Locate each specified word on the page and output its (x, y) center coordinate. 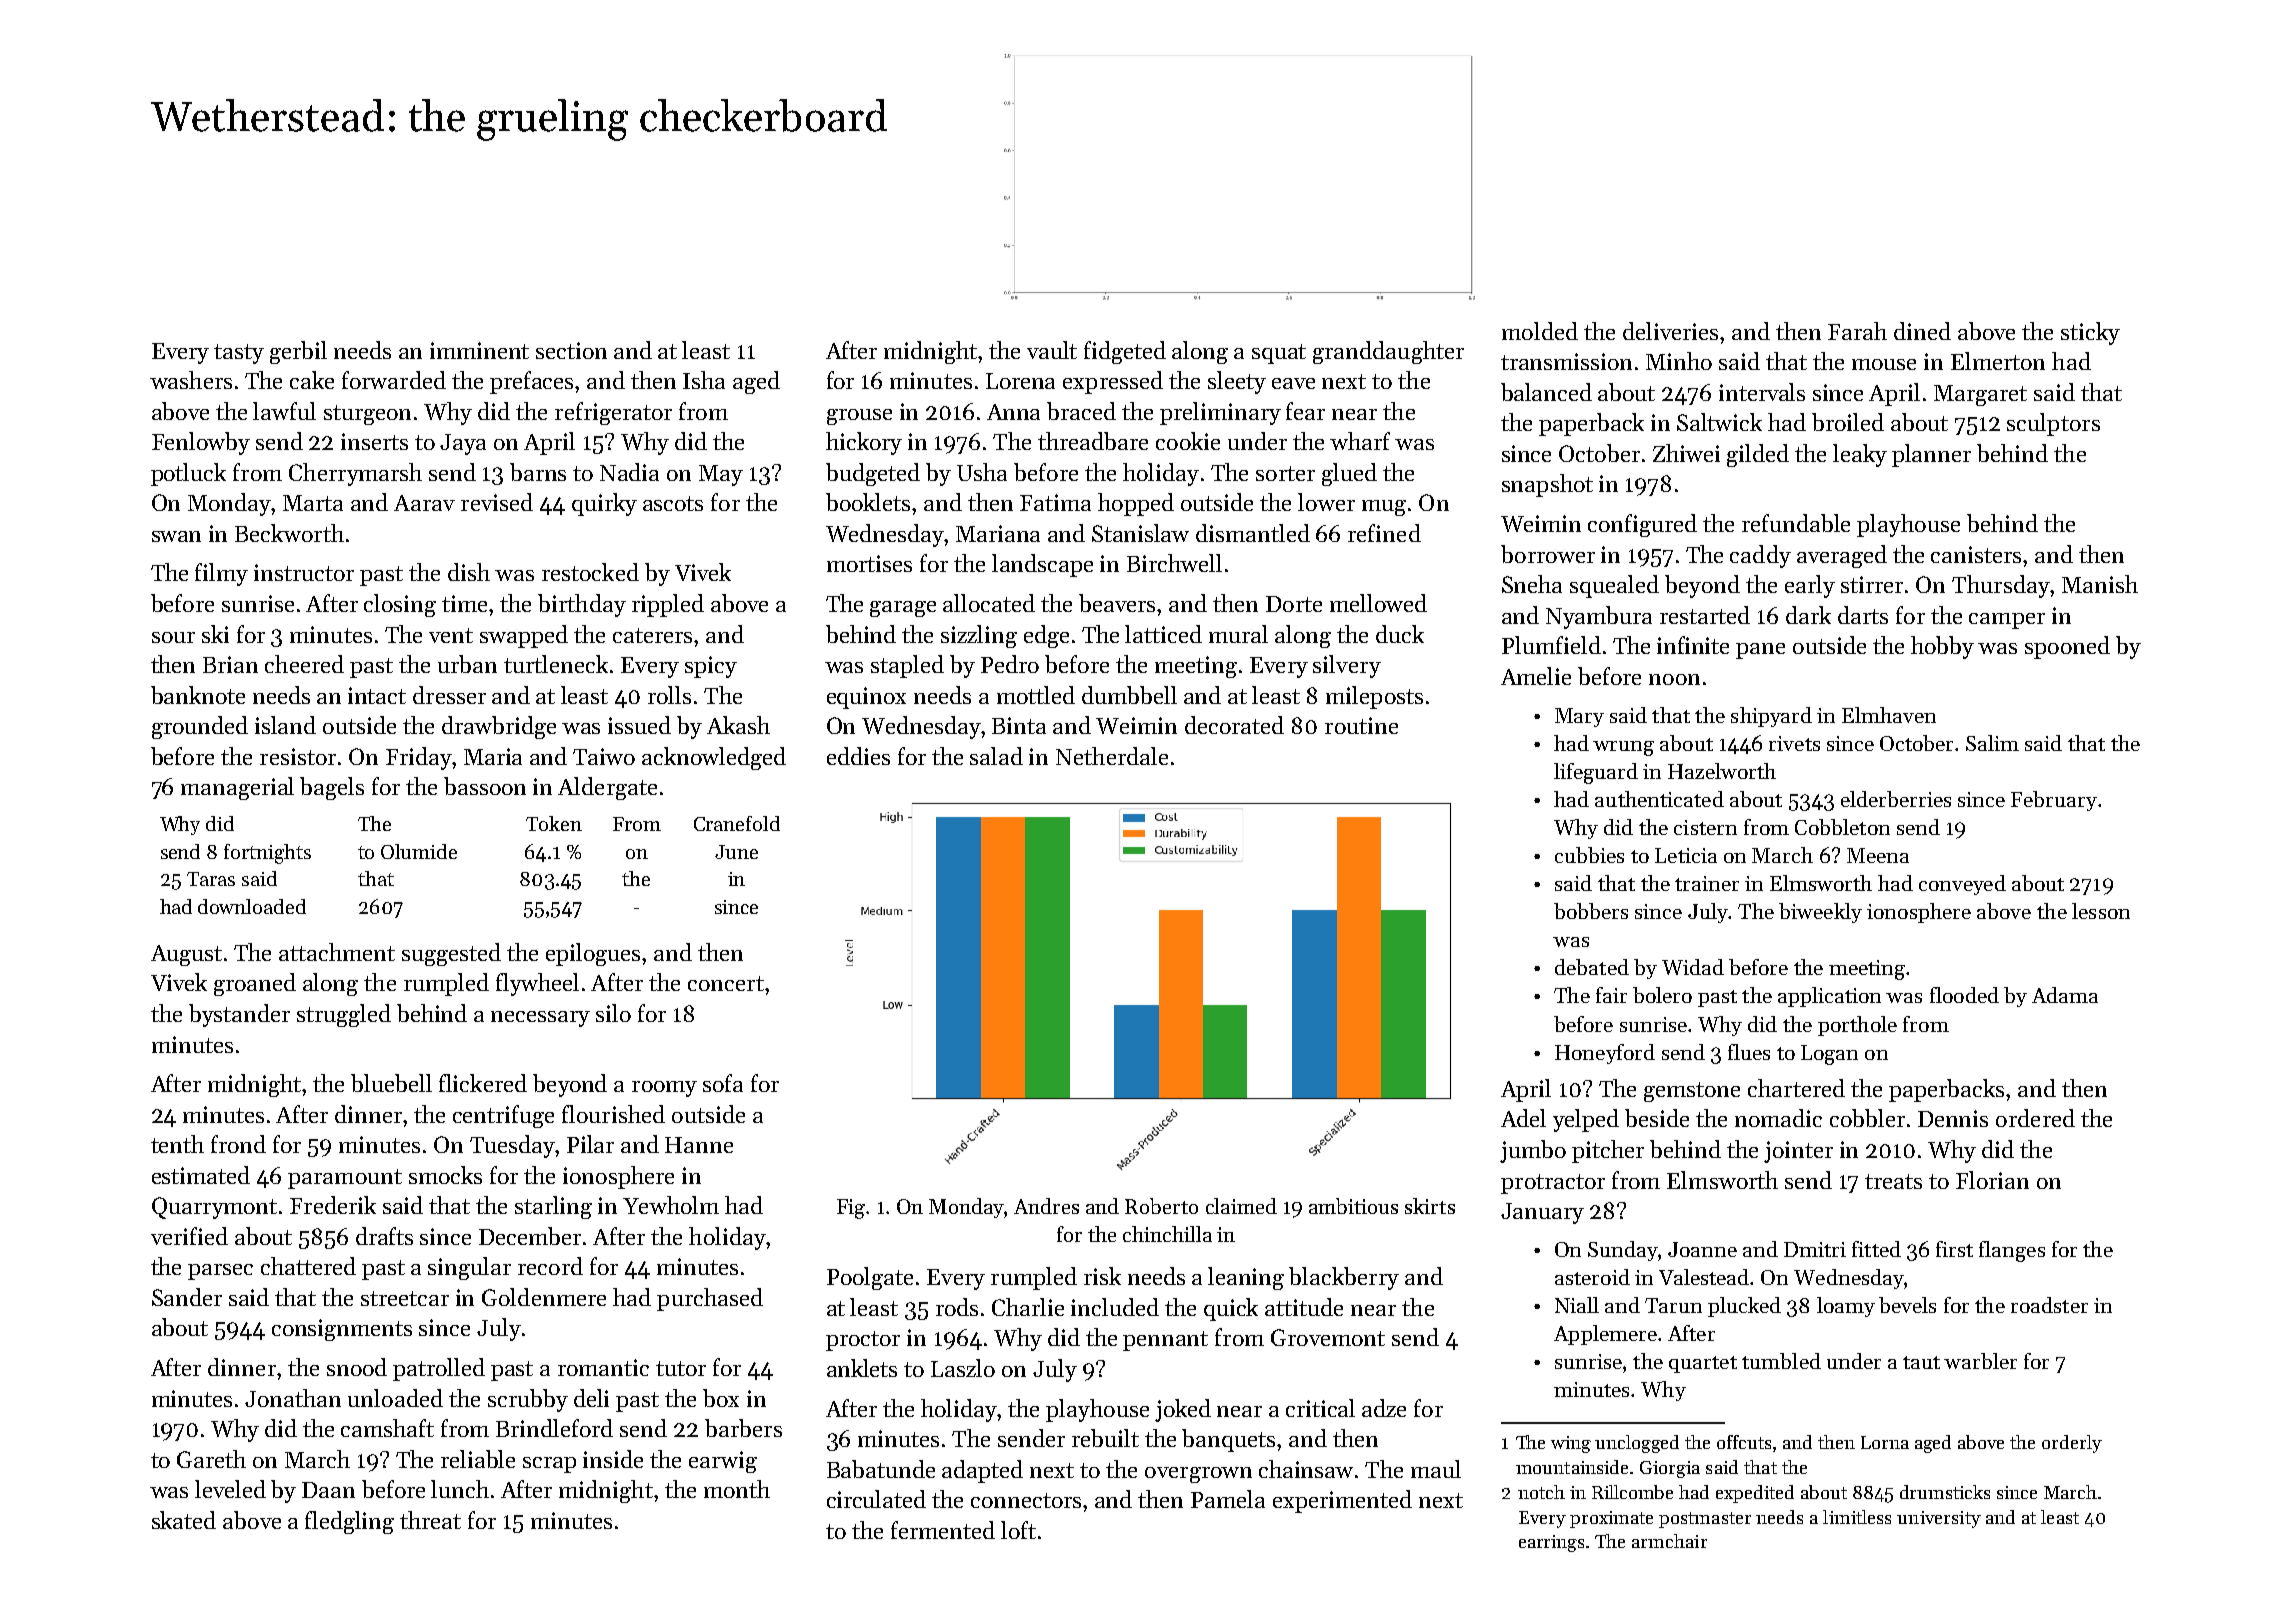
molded (1540, 331)
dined (1922, 331)
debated (1592, 967)
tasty (239, 354)
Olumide (419, 851)
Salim (1992, 743)
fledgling (349, 1522)
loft (1018, 1530)
